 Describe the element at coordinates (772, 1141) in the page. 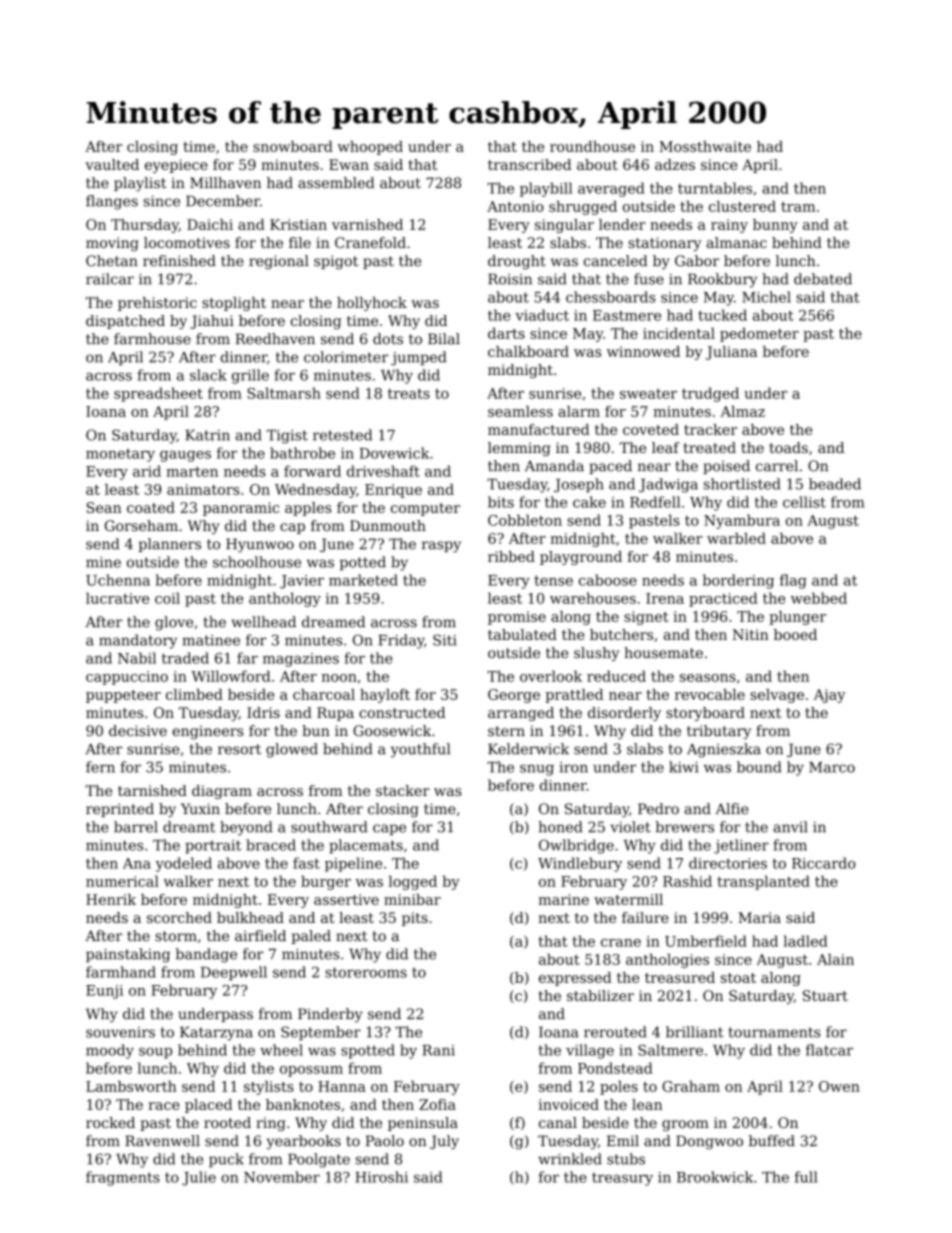

I see `buffed` at that location.
